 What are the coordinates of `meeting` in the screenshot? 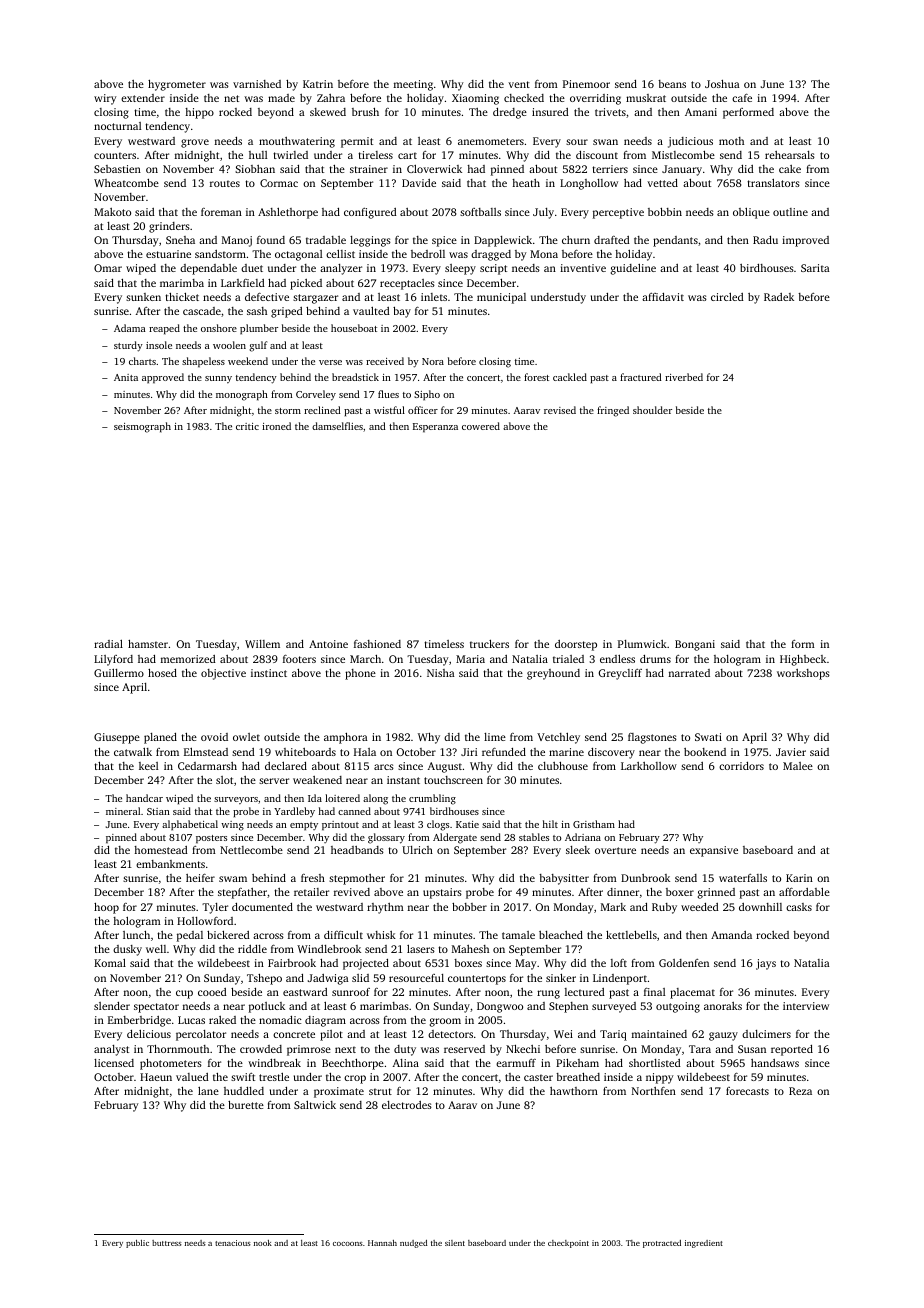 It's located at (413, 85).
